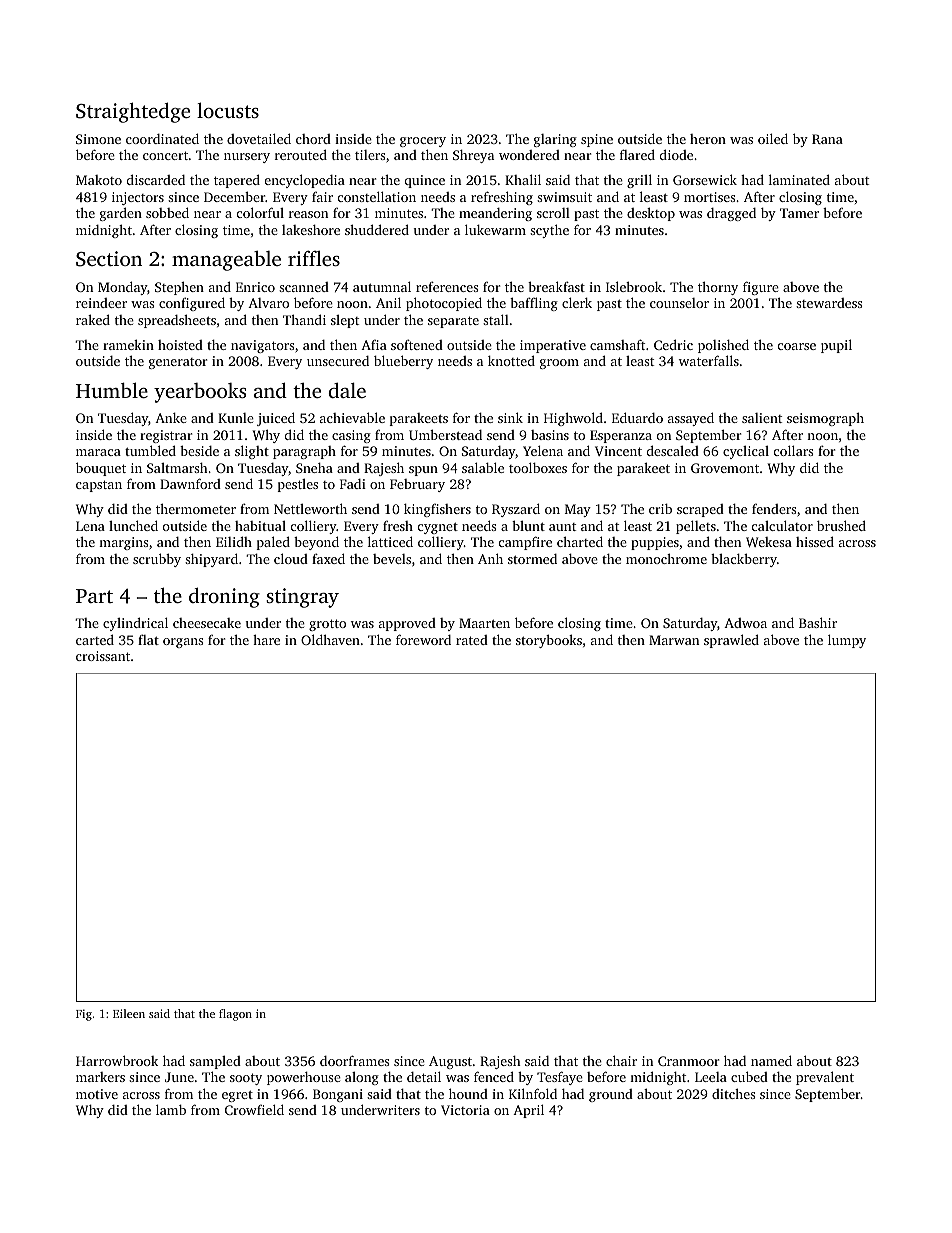 Image resolution: width=952 pixels, height=1233 pixels. Describe the element at coordinates (94, 596) in the screenshot. I see `Part` at that location.
